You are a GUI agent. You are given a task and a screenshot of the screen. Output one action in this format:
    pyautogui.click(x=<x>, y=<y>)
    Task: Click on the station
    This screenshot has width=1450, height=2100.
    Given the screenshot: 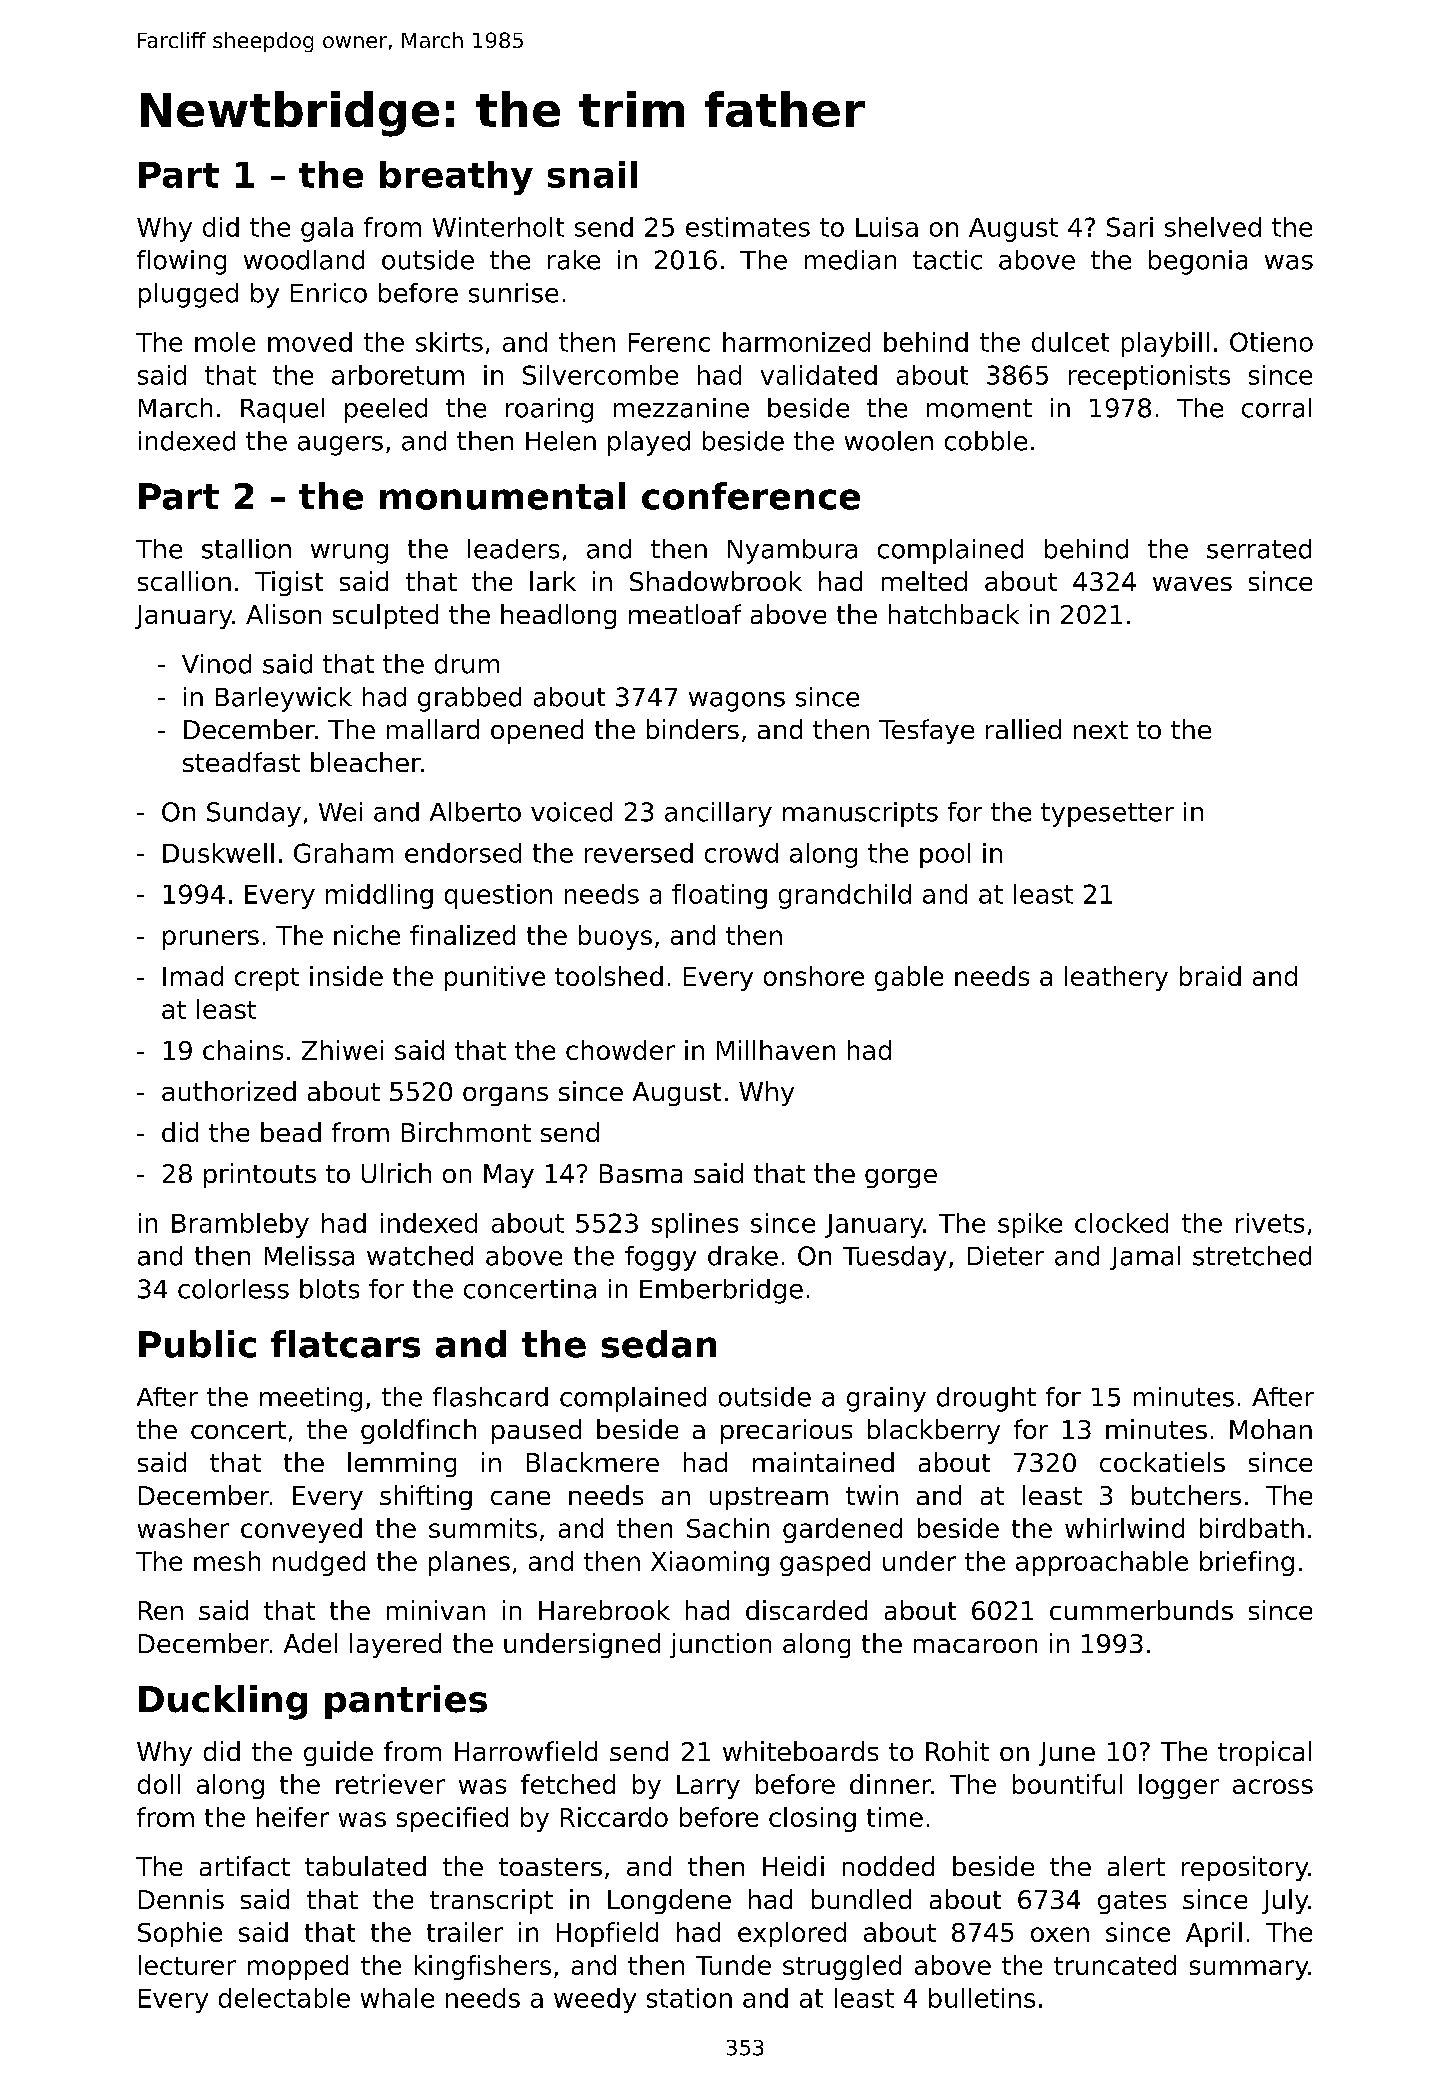 What is the action you would take?
    pyautogui.click(x=689, y=1998)
